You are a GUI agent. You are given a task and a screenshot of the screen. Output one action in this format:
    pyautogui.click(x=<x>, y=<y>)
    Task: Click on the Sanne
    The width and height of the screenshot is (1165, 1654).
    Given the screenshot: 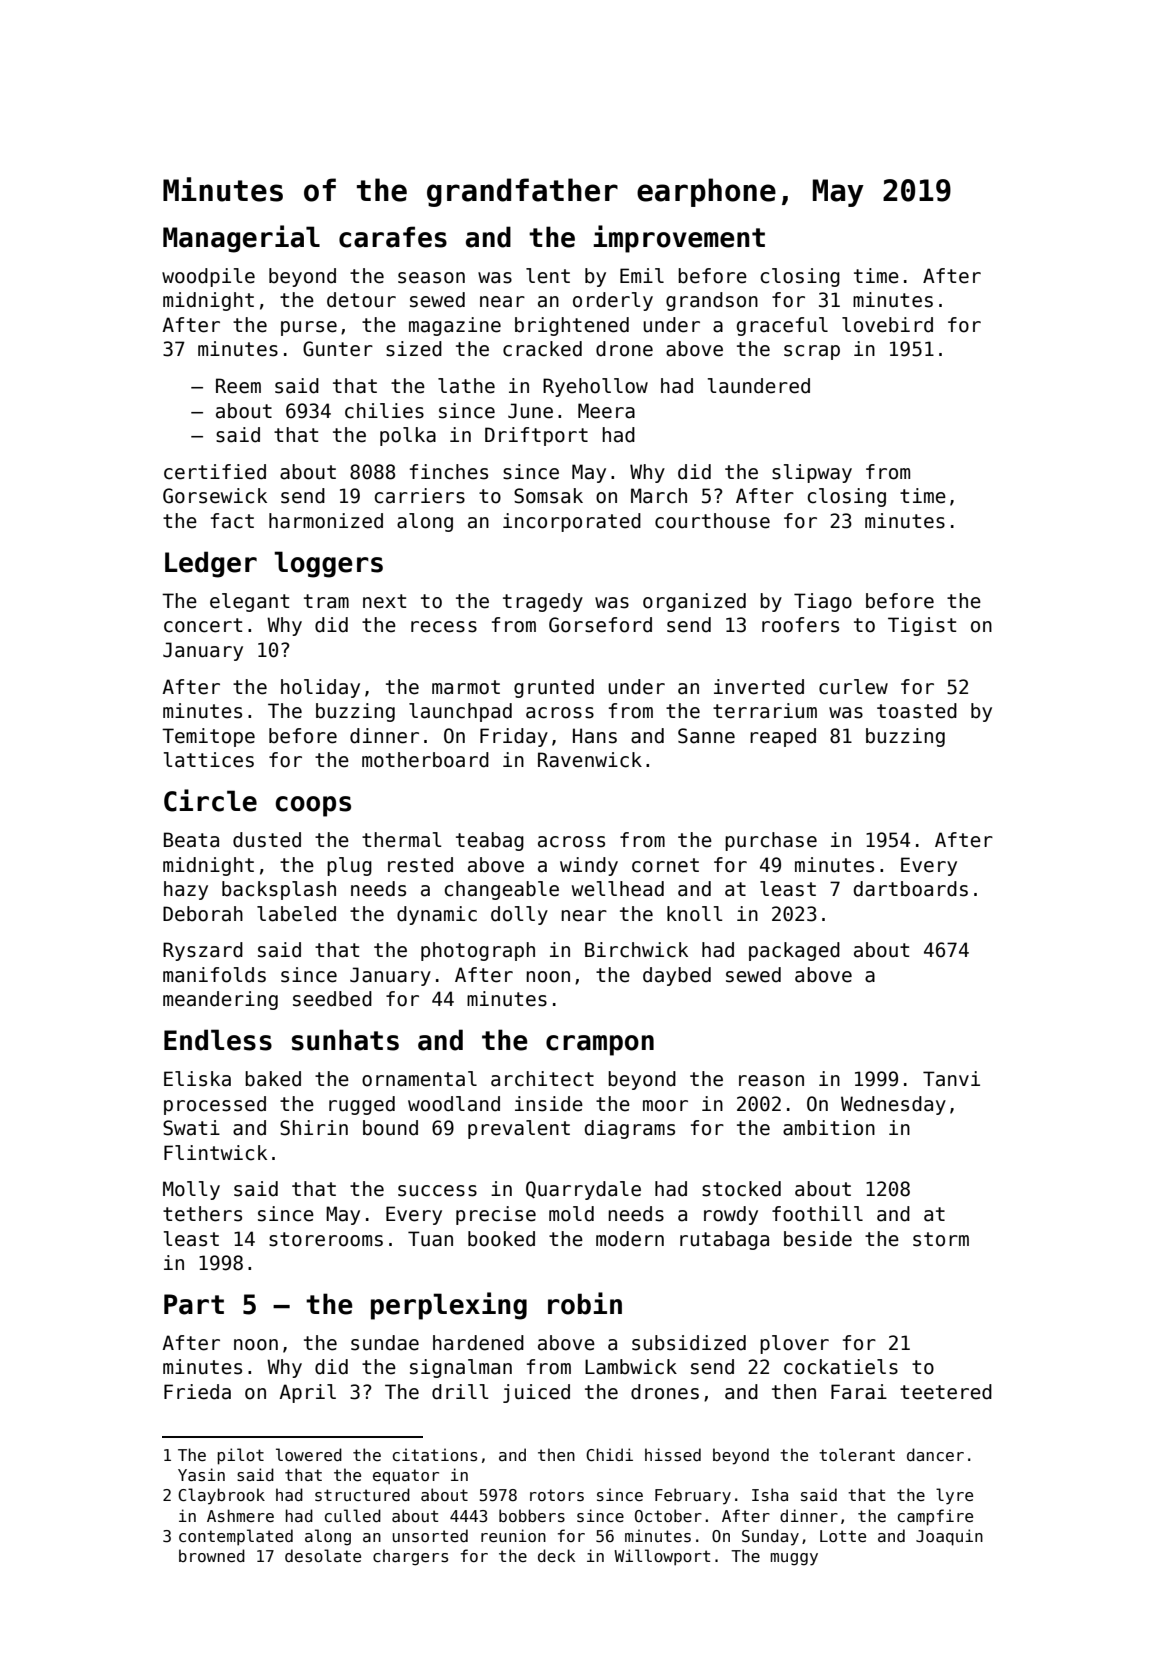 What is the action you would take?
    pyautogui.click(x=706, y=736)
